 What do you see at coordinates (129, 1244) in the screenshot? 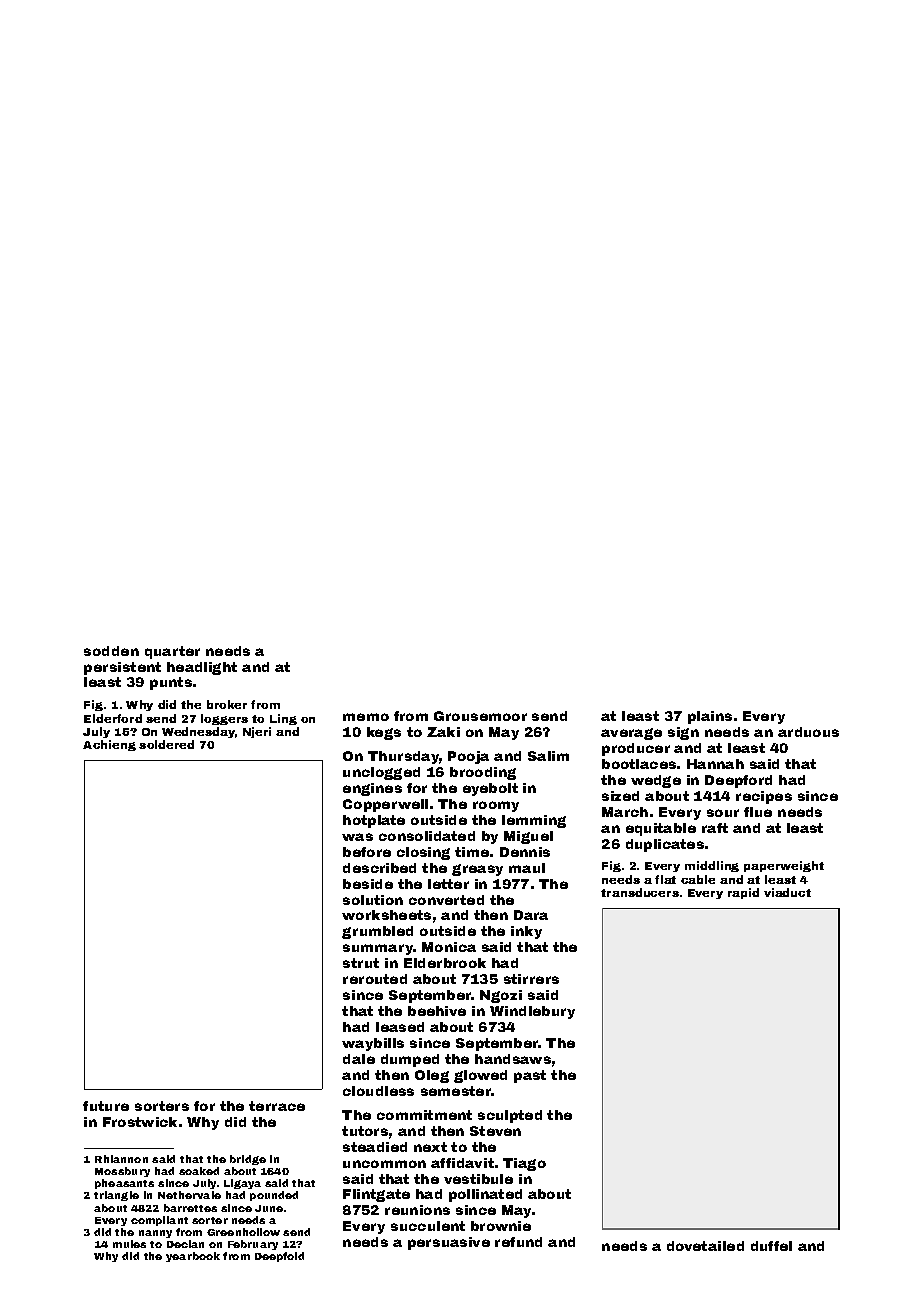
I see `mules` at bounding box center [129, 1244].
